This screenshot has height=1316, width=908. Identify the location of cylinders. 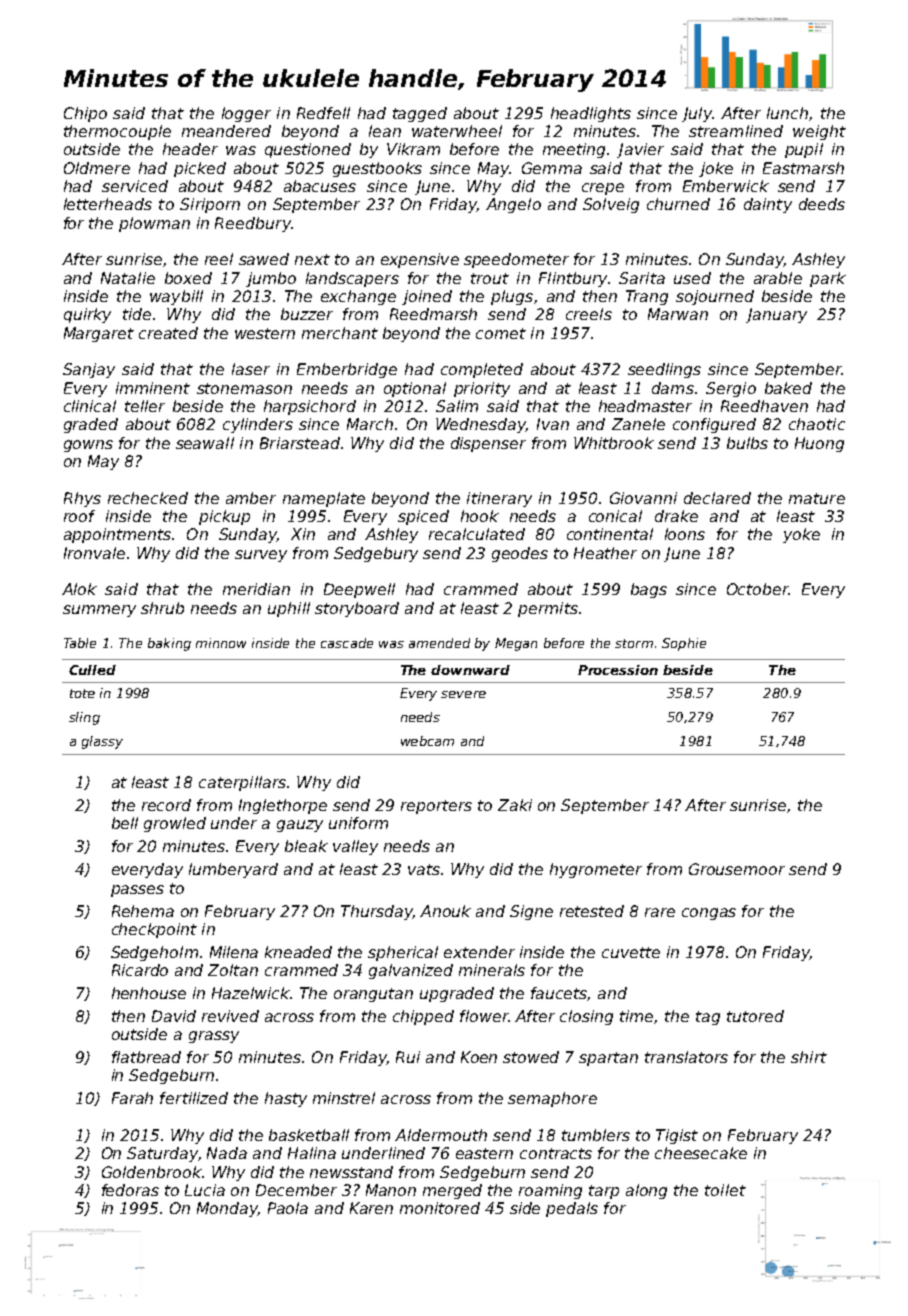
(258, 425).
